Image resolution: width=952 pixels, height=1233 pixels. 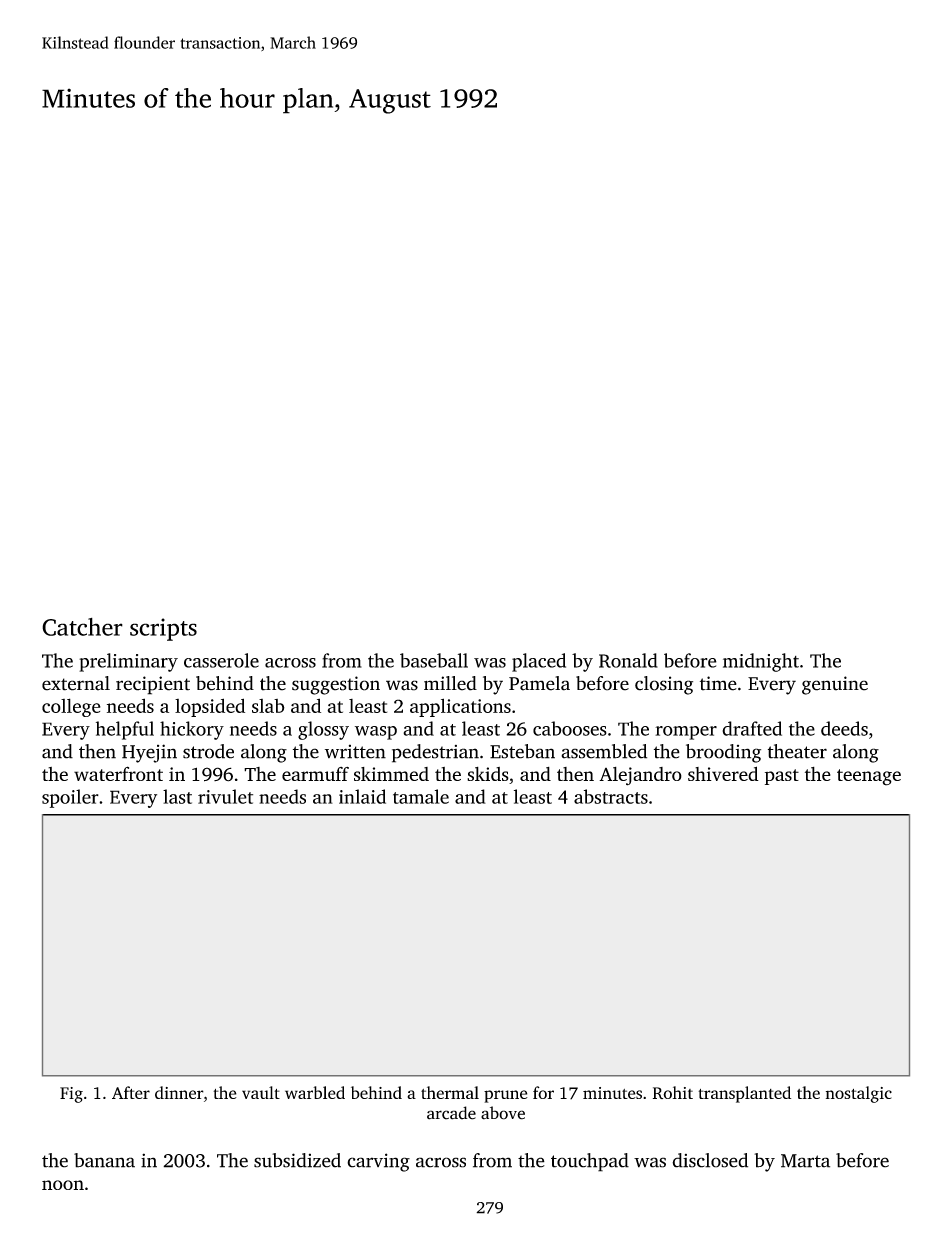 I want to click on suggestion, so click(x=336, y=685).
